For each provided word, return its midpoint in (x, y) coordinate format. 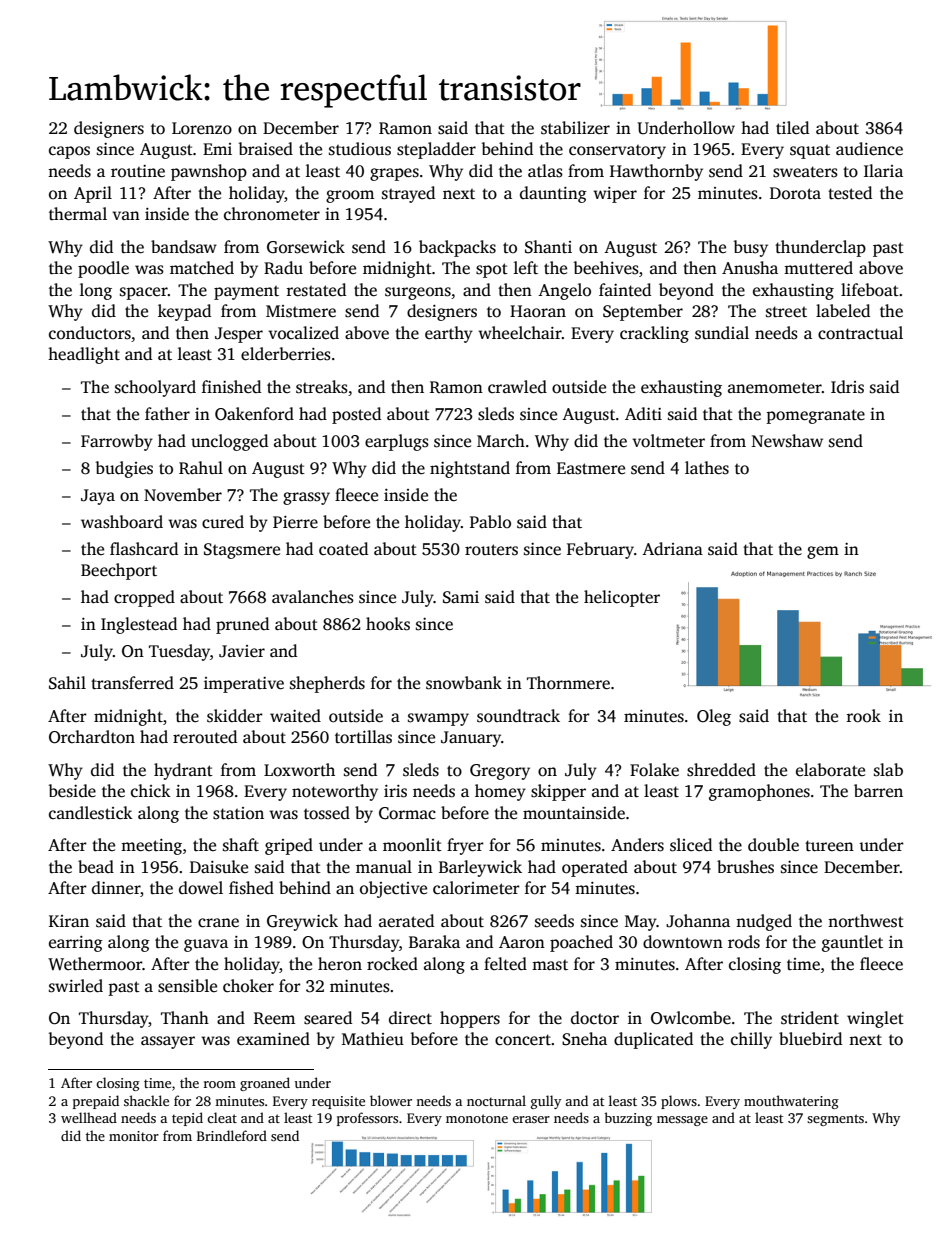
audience (869, 149)
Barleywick (480, 868)
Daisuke (219, 867)
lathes (707, 468)
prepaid (96, 1102)
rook (864, 716)
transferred (132, 683)
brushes (745, 867)
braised (266, 149)
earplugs (397, 442)
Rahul (201, 468)
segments (835, 1120)
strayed (408, 194)
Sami (461, 597)
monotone (477, 1118)
